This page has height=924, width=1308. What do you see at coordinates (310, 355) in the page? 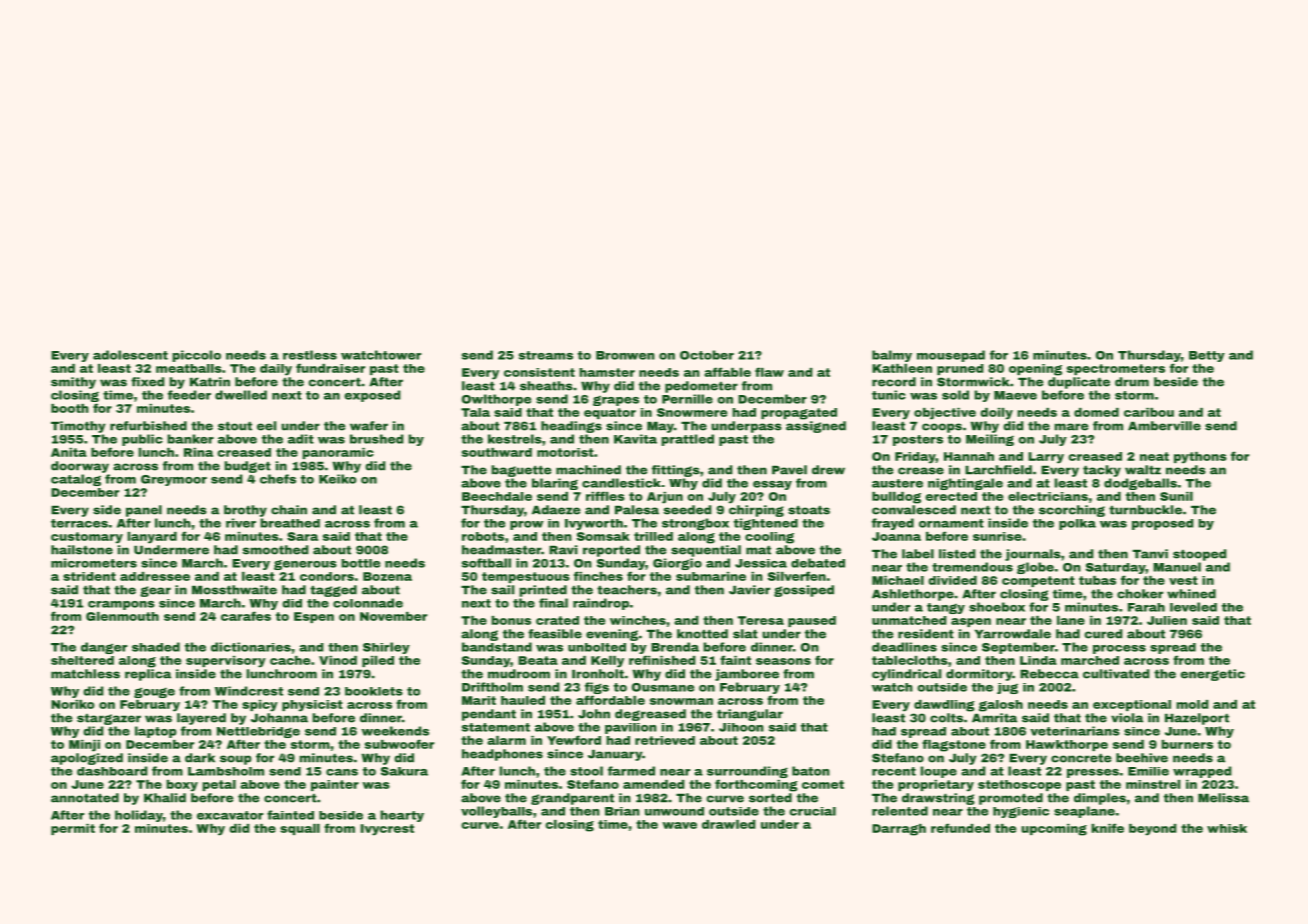
I see `restless` at bounding box center [310, 355].
